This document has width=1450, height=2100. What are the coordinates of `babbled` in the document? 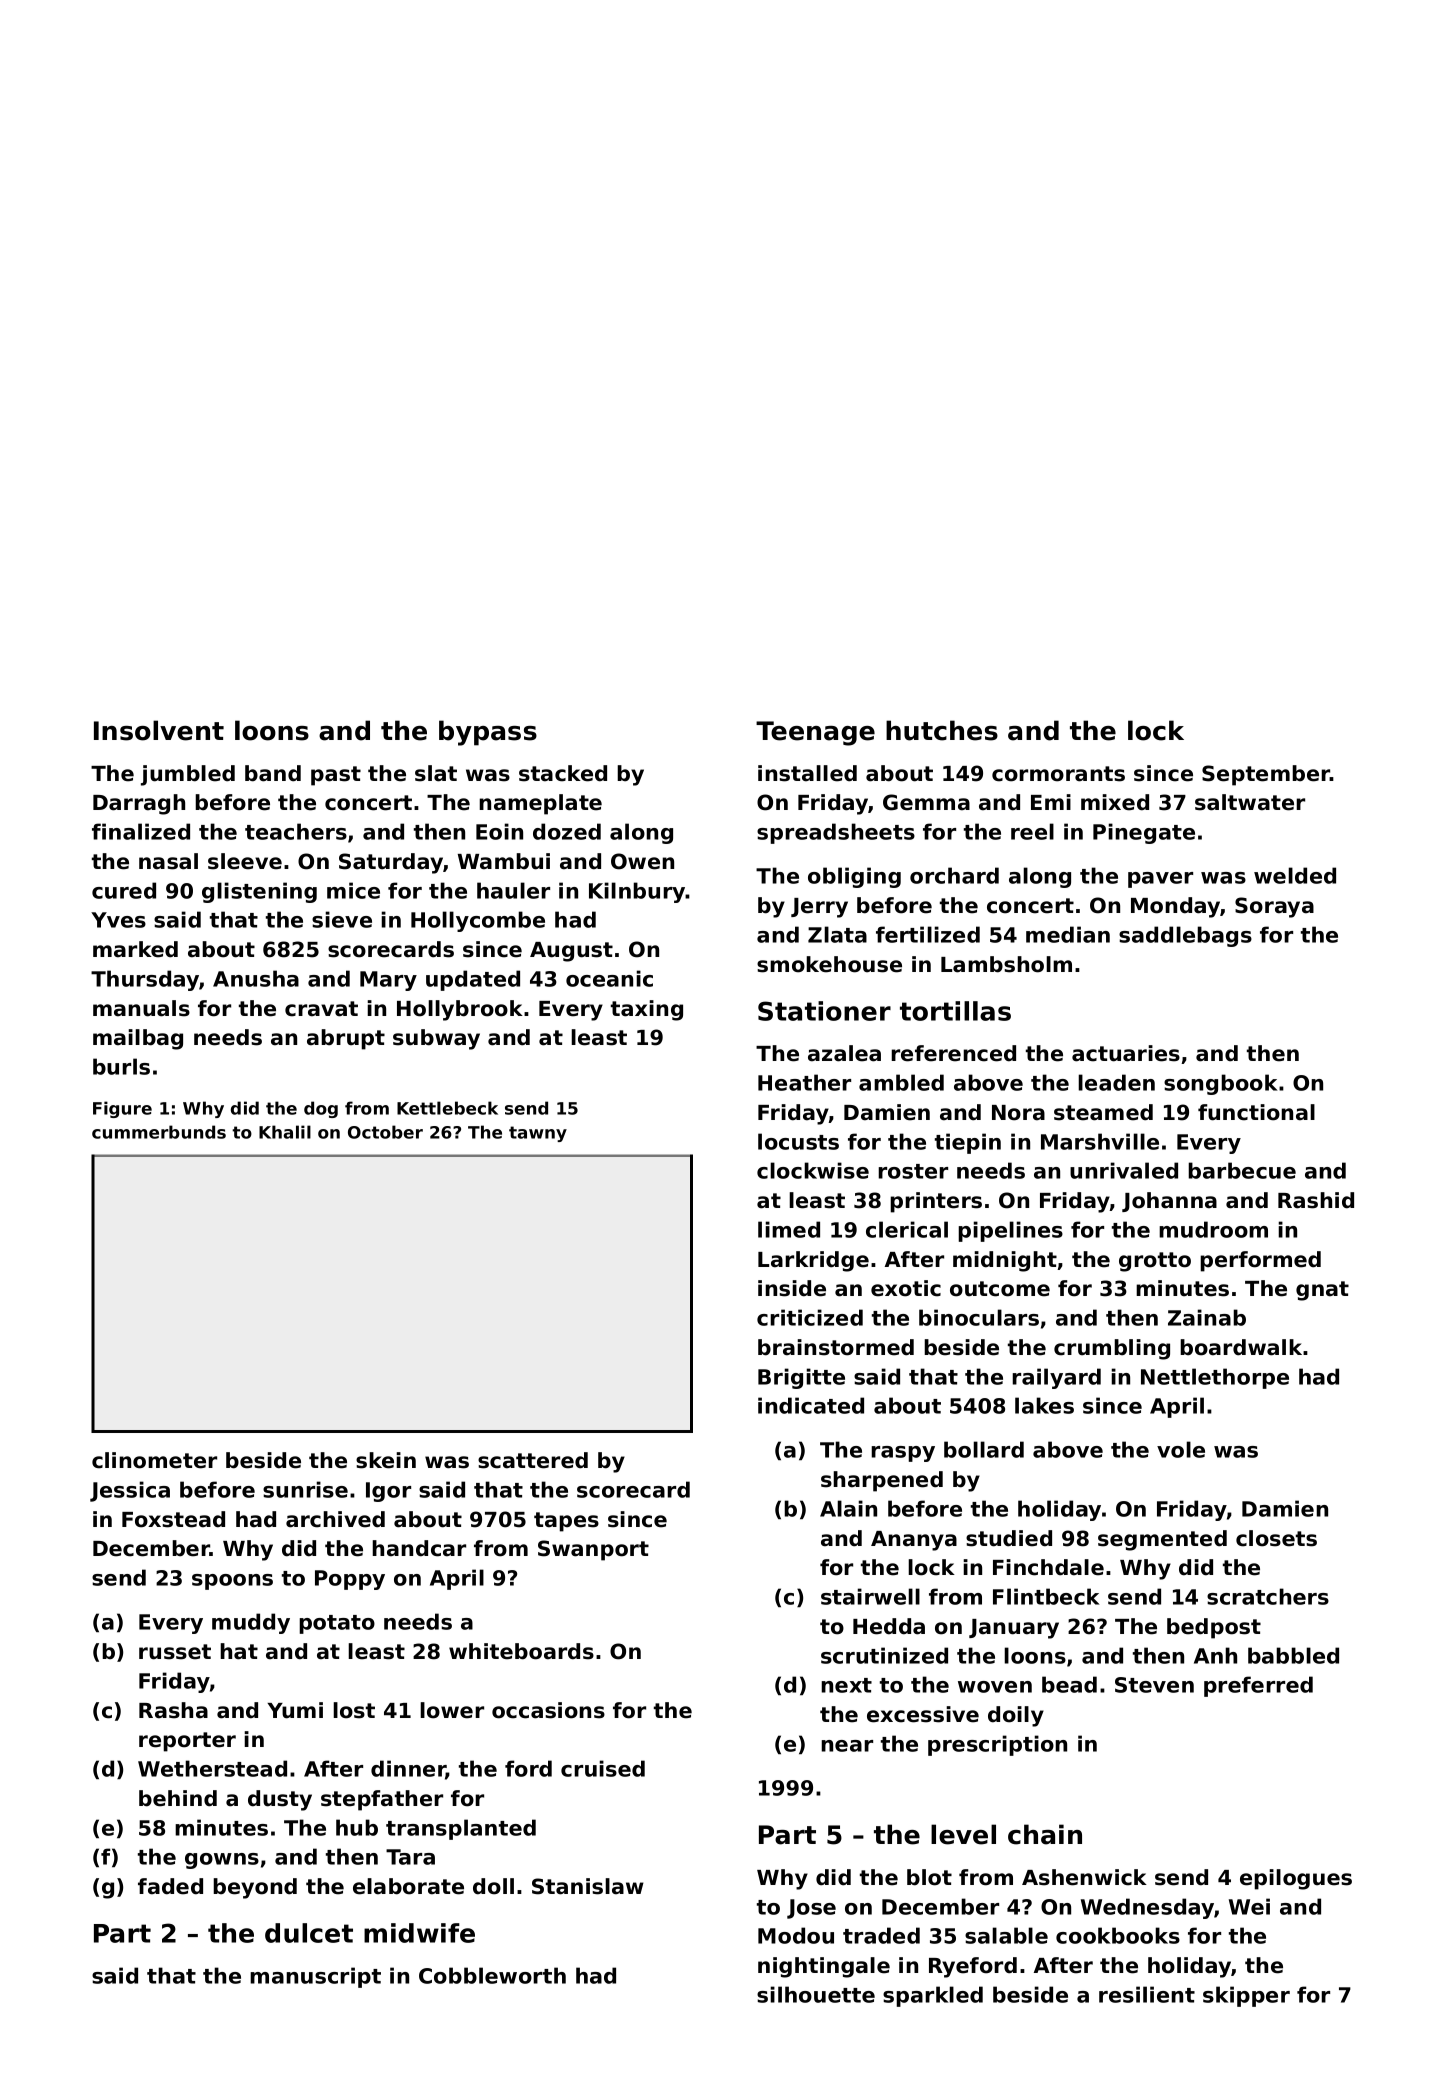 It's located at (1293, 1655).
